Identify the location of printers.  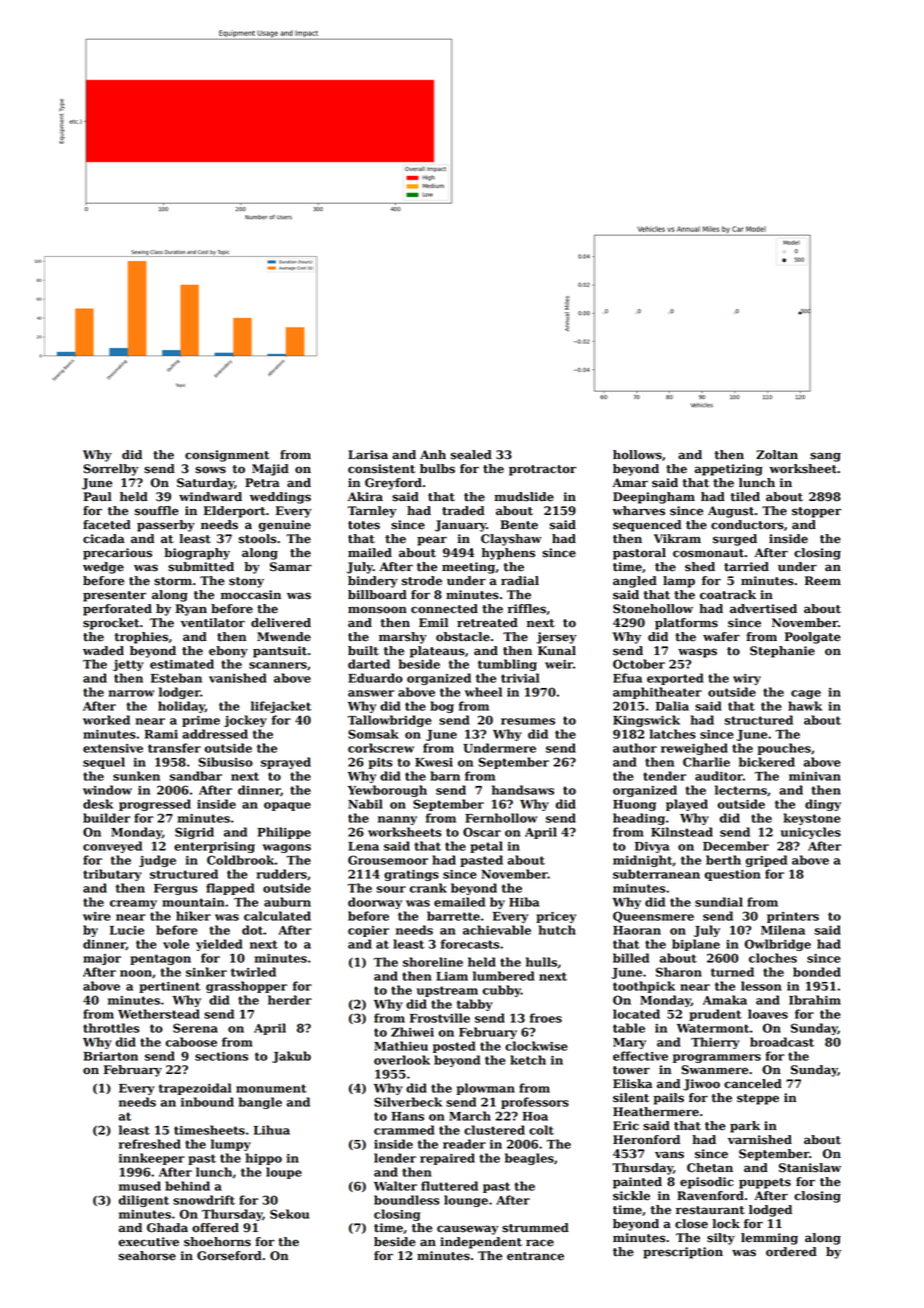
(793, 917).
